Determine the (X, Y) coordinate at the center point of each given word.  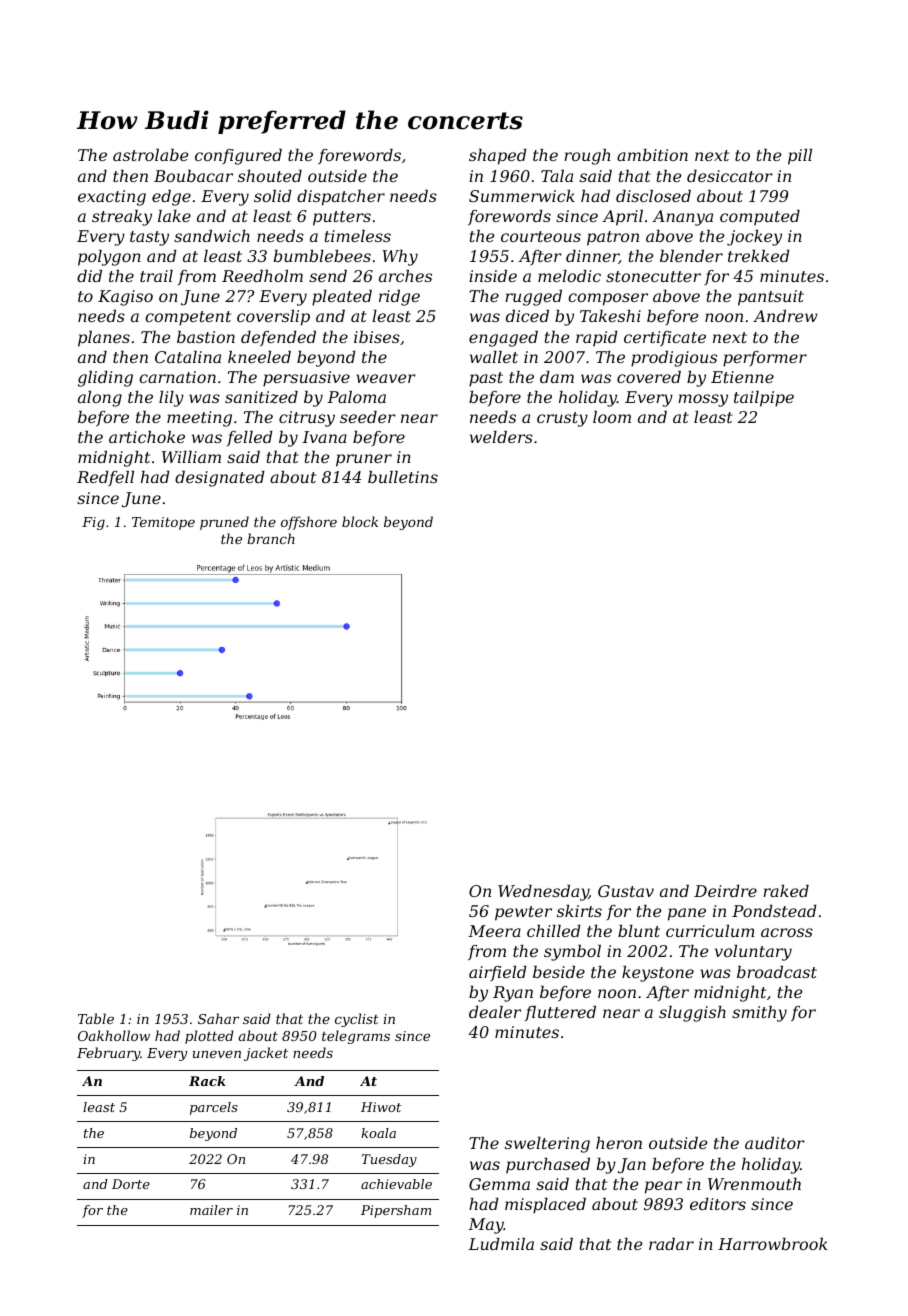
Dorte (131, 1184)
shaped (498, 157)
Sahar (218, 1018)
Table (96, 1018)
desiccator (730, 176)
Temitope (163, 523)
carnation (177, 377)
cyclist (357, 1020)
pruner (364, 460)
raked (786, 891)
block (360, 521)
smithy (759, 1014)
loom (612, 417)
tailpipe (764, 399)
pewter (523, 913)
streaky (122, 218)
